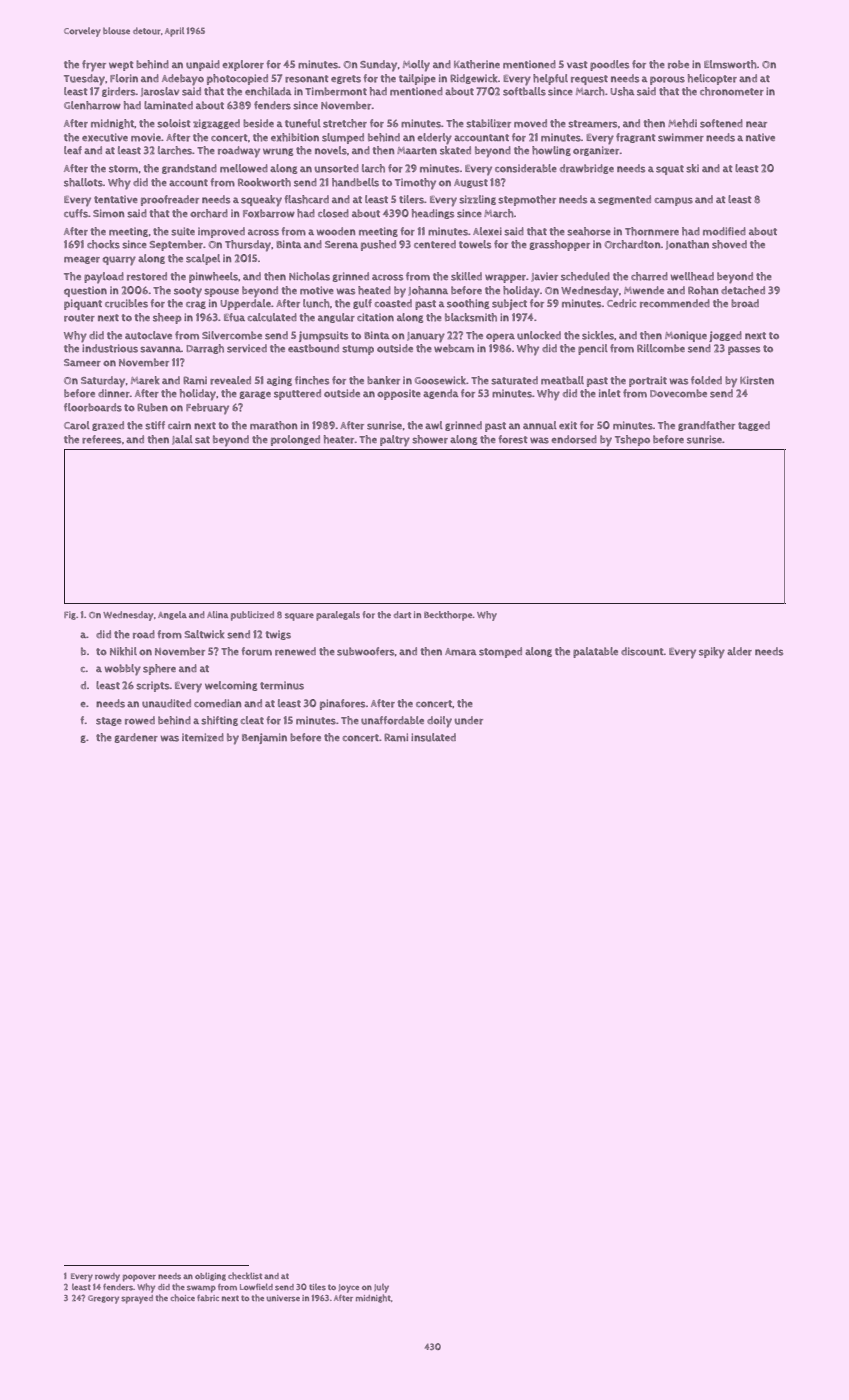 Image resolution: width=849 pixels, height=1400 pixels. Describe the element at coordinates (703, 290) in the screenshot. I see `Rohan` at that location.
